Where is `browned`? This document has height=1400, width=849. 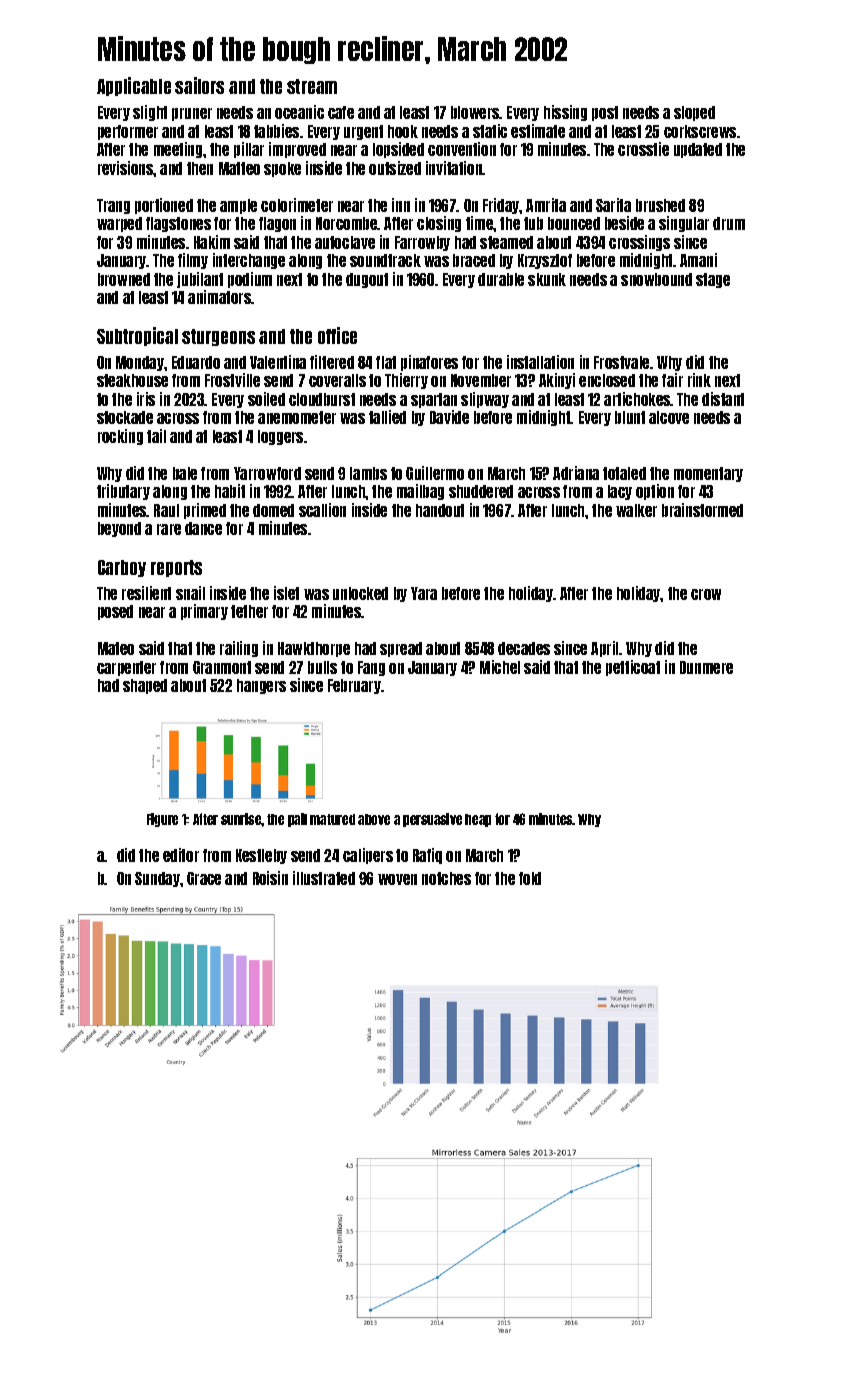
browned is located at coordinates (124, 279).
